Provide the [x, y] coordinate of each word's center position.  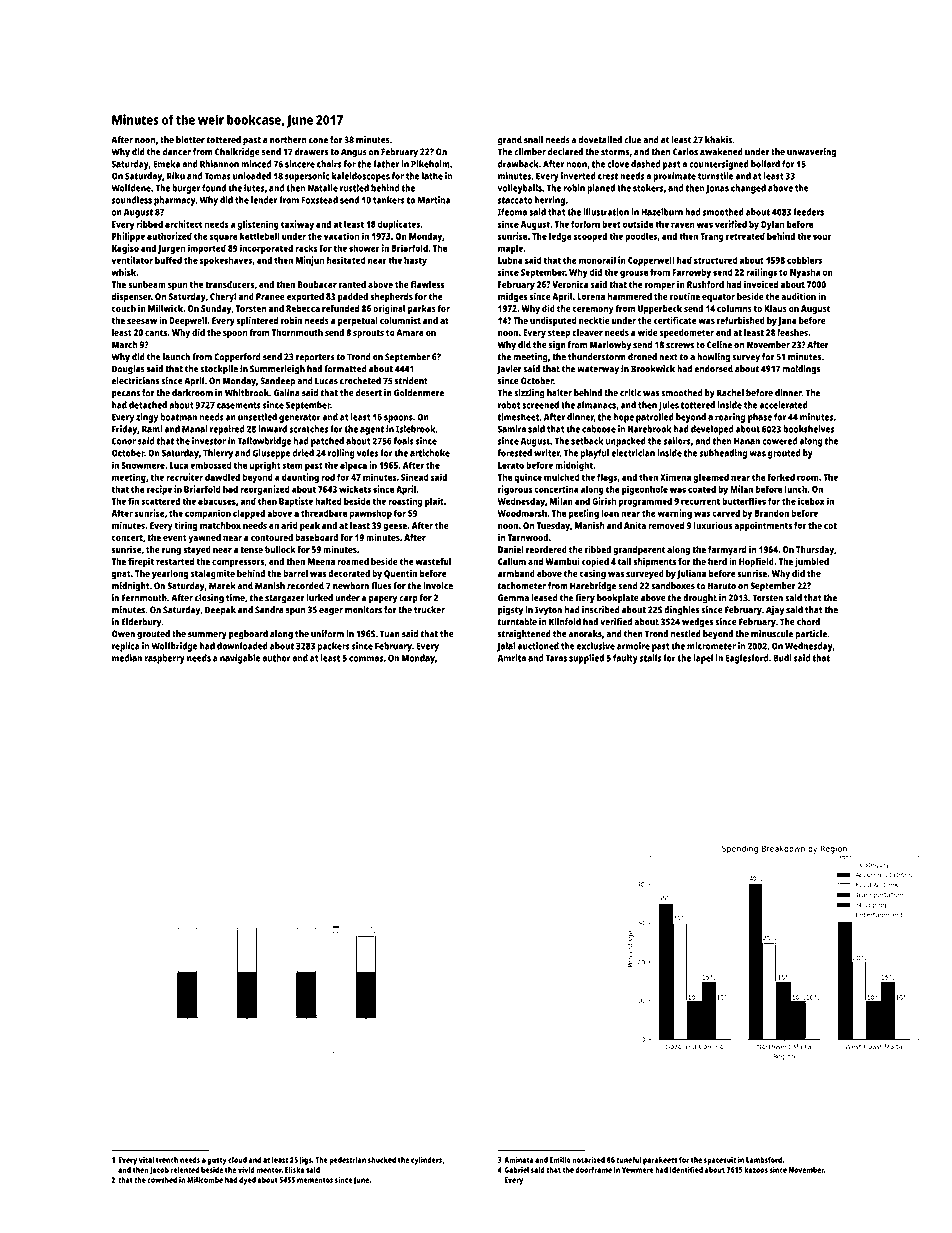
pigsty [510, 611]
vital [146, 1160]
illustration [606, 212]
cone [318, 141]
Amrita [512, 658]
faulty [625, 659]
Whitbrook [247, 393]
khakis [718, 140]
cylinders [426, 1161]
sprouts [368, 334]
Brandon [771, 513]
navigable [240, 659]
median [127, 658]
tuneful [628, 1160]
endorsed [713, 369]
